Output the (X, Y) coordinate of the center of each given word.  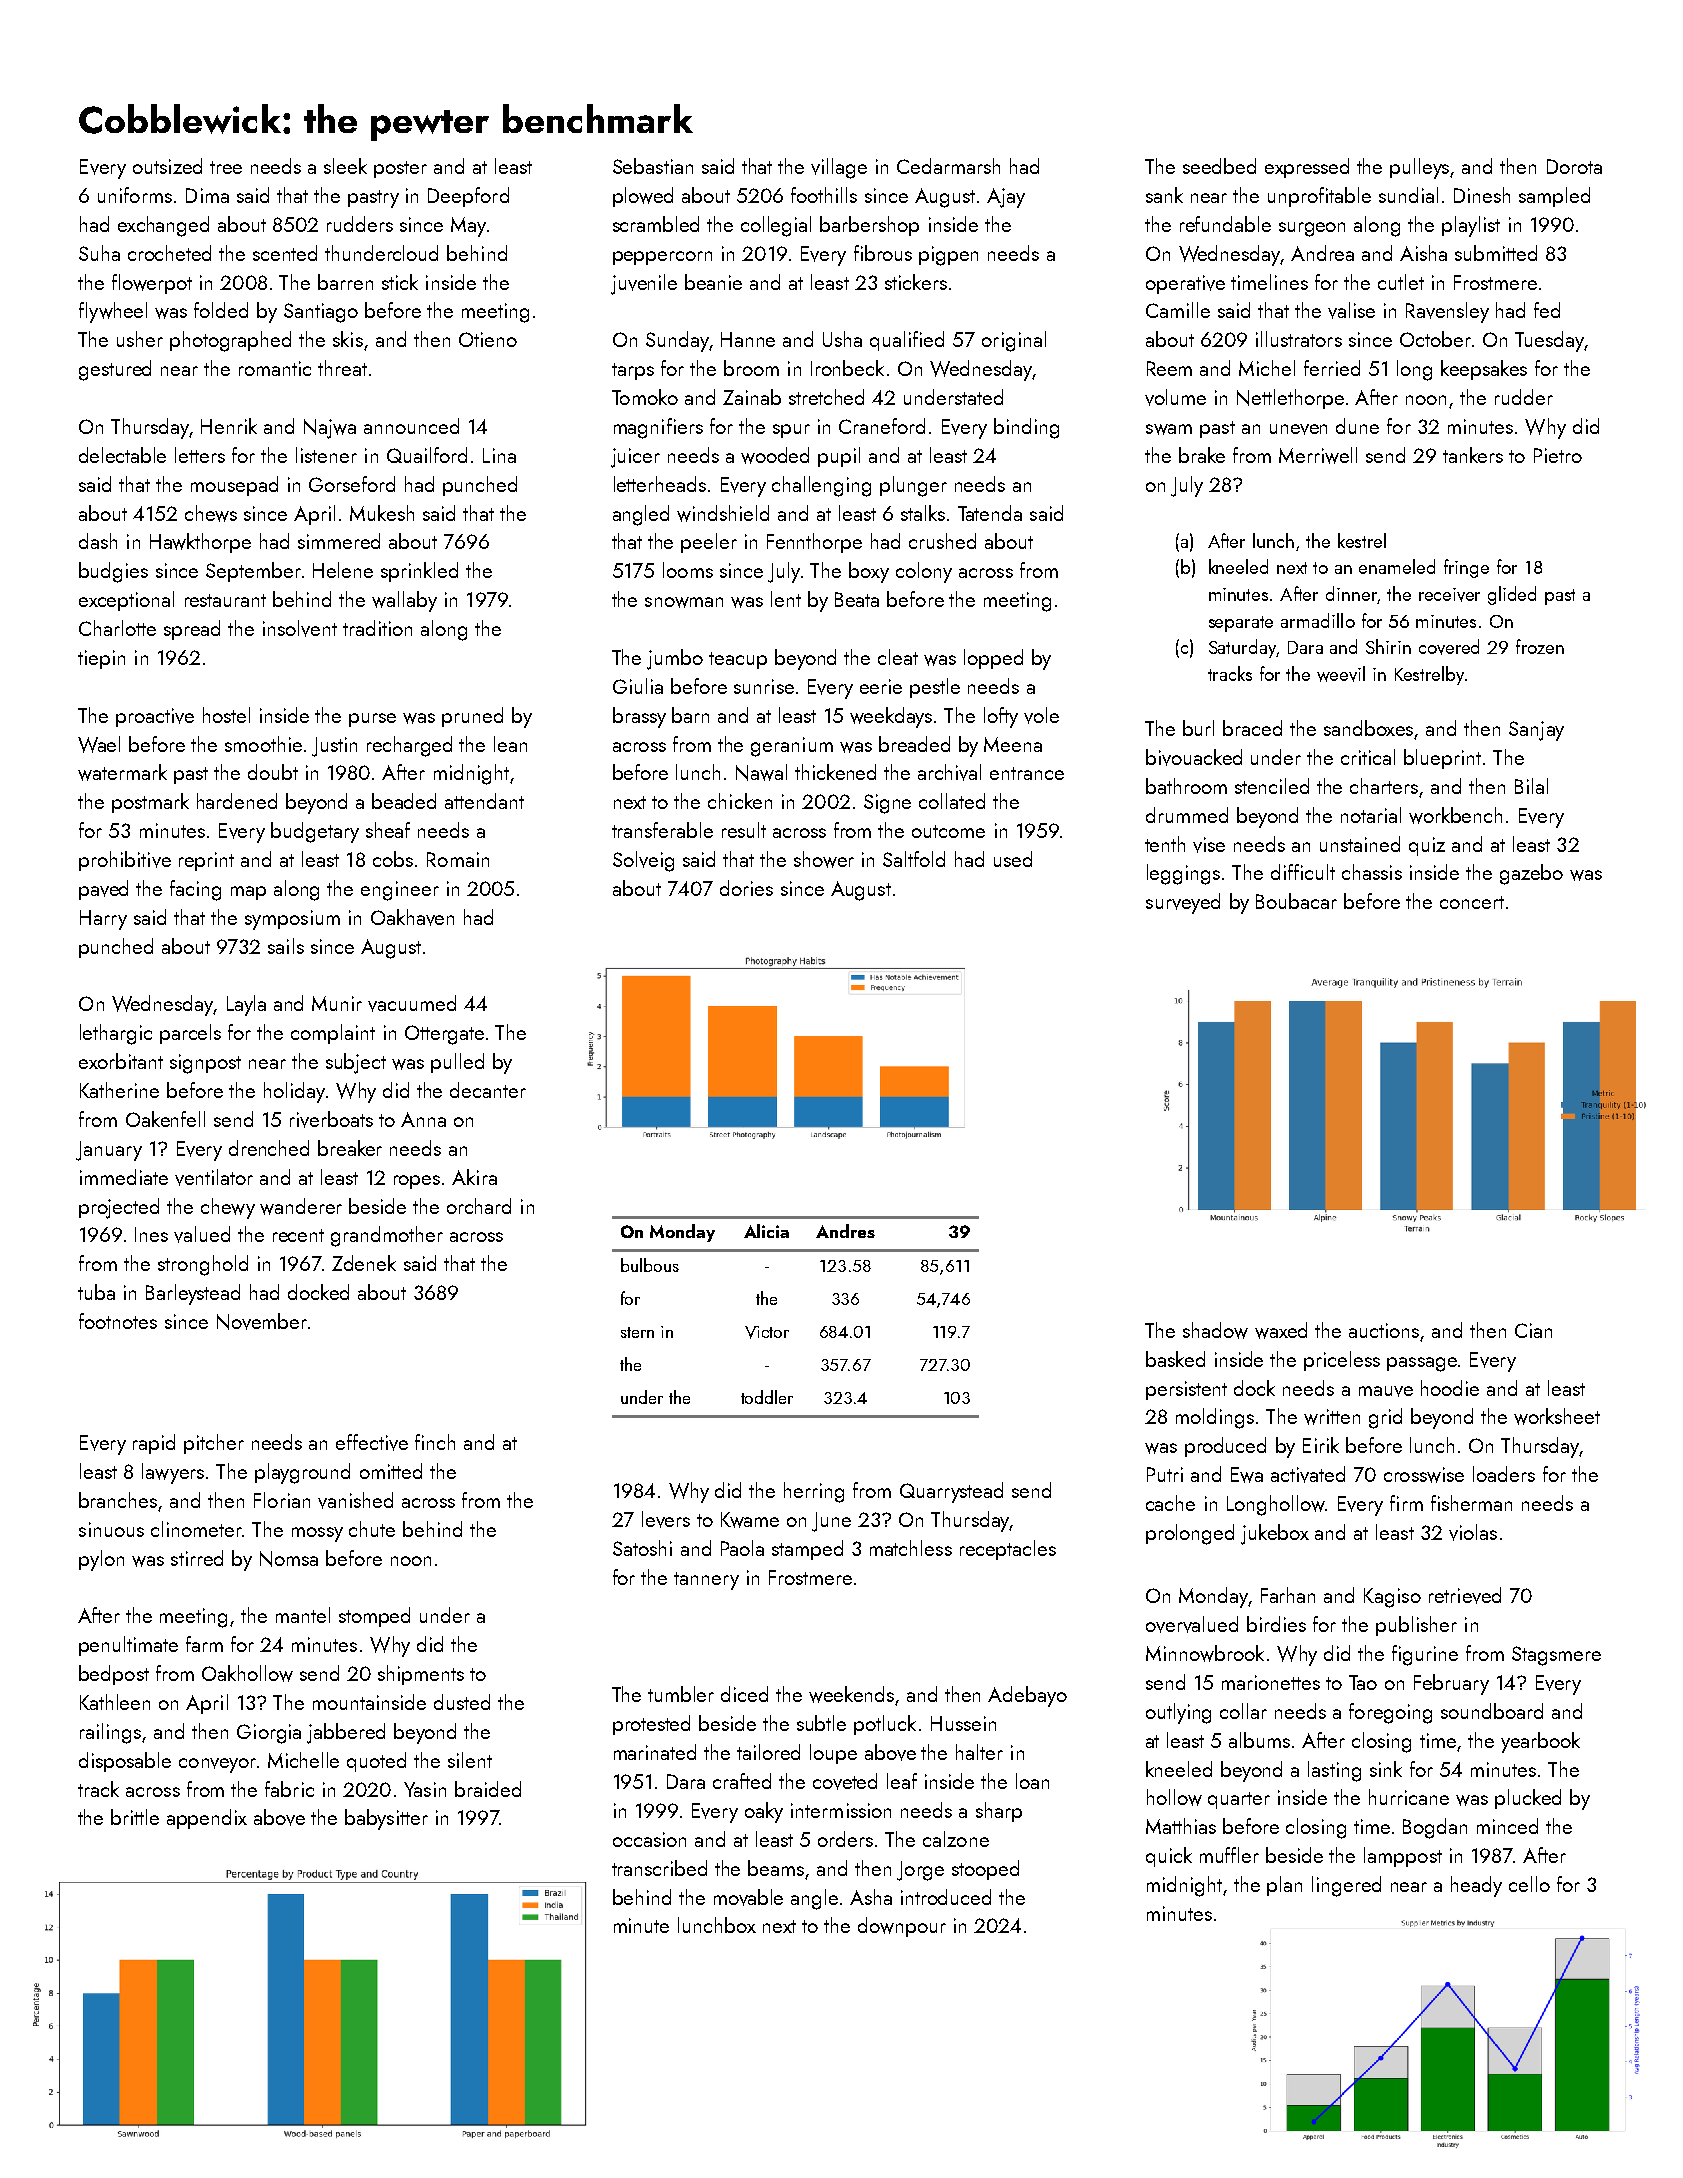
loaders (1504, 1474)
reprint (206, 861)
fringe (1466, 568)
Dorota (1574, 166)
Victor (767, 1332)
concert (1472, 902)
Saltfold (914, 859)
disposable (125, 1762)
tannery (706, 1581)
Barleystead (193, 1294)
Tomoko (645, 397)
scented (285, 253)
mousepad (234, 486)
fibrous (883, 253)
